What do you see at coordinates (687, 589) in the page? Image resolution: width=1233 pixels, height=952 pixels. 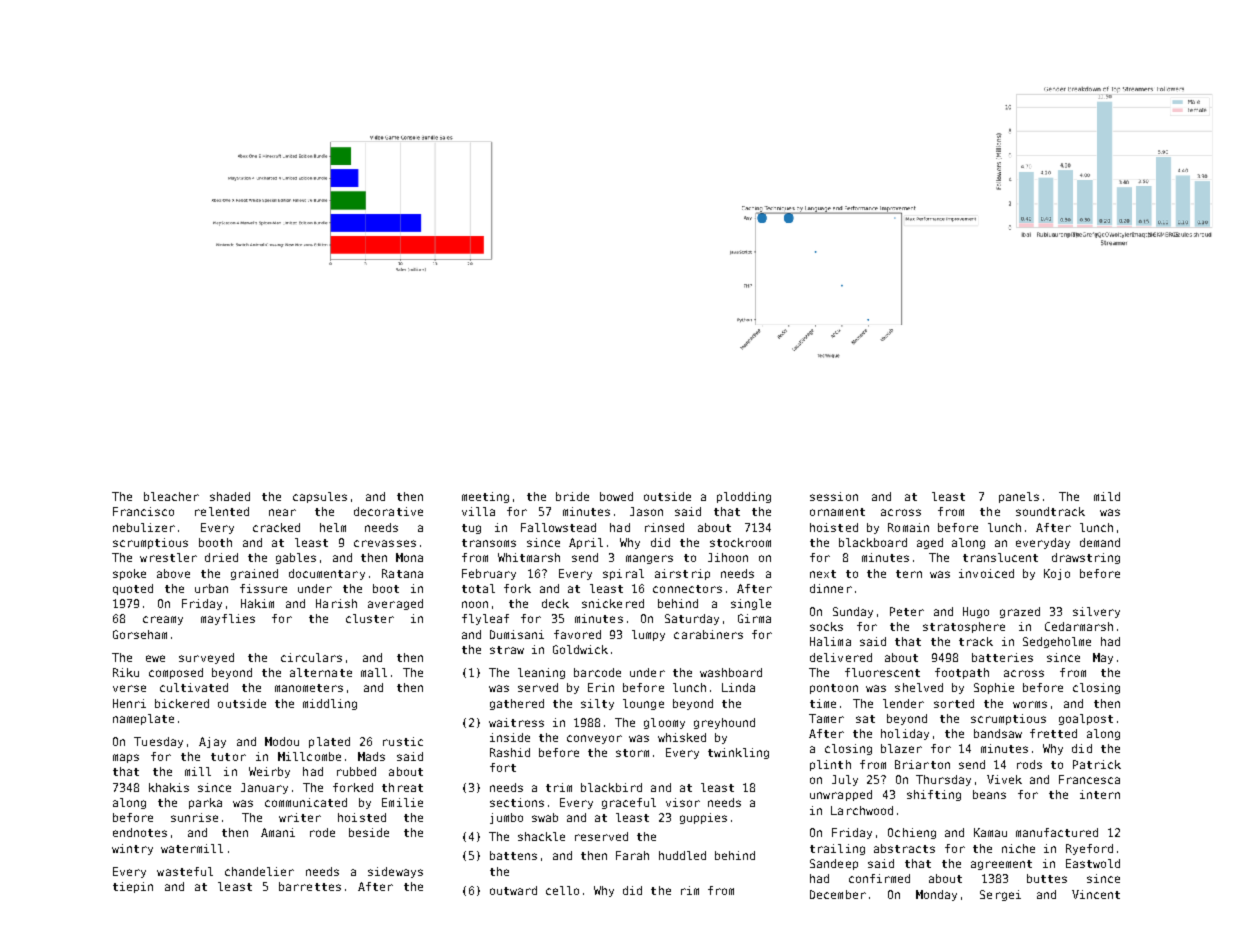 I see `connectors` at bounding box center [687, 589].
